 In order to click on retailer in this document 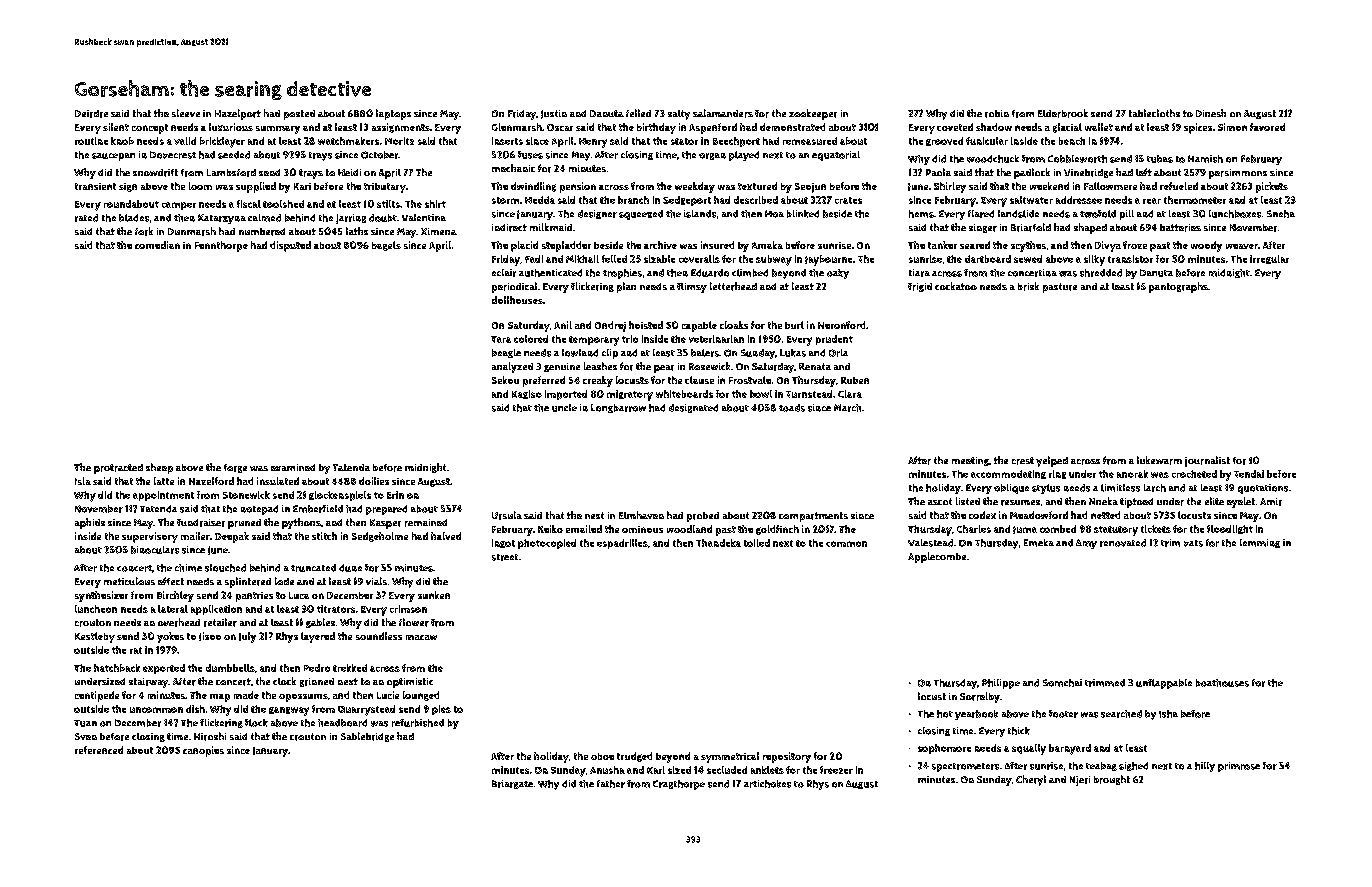, I will do `click(220, 622)`.
